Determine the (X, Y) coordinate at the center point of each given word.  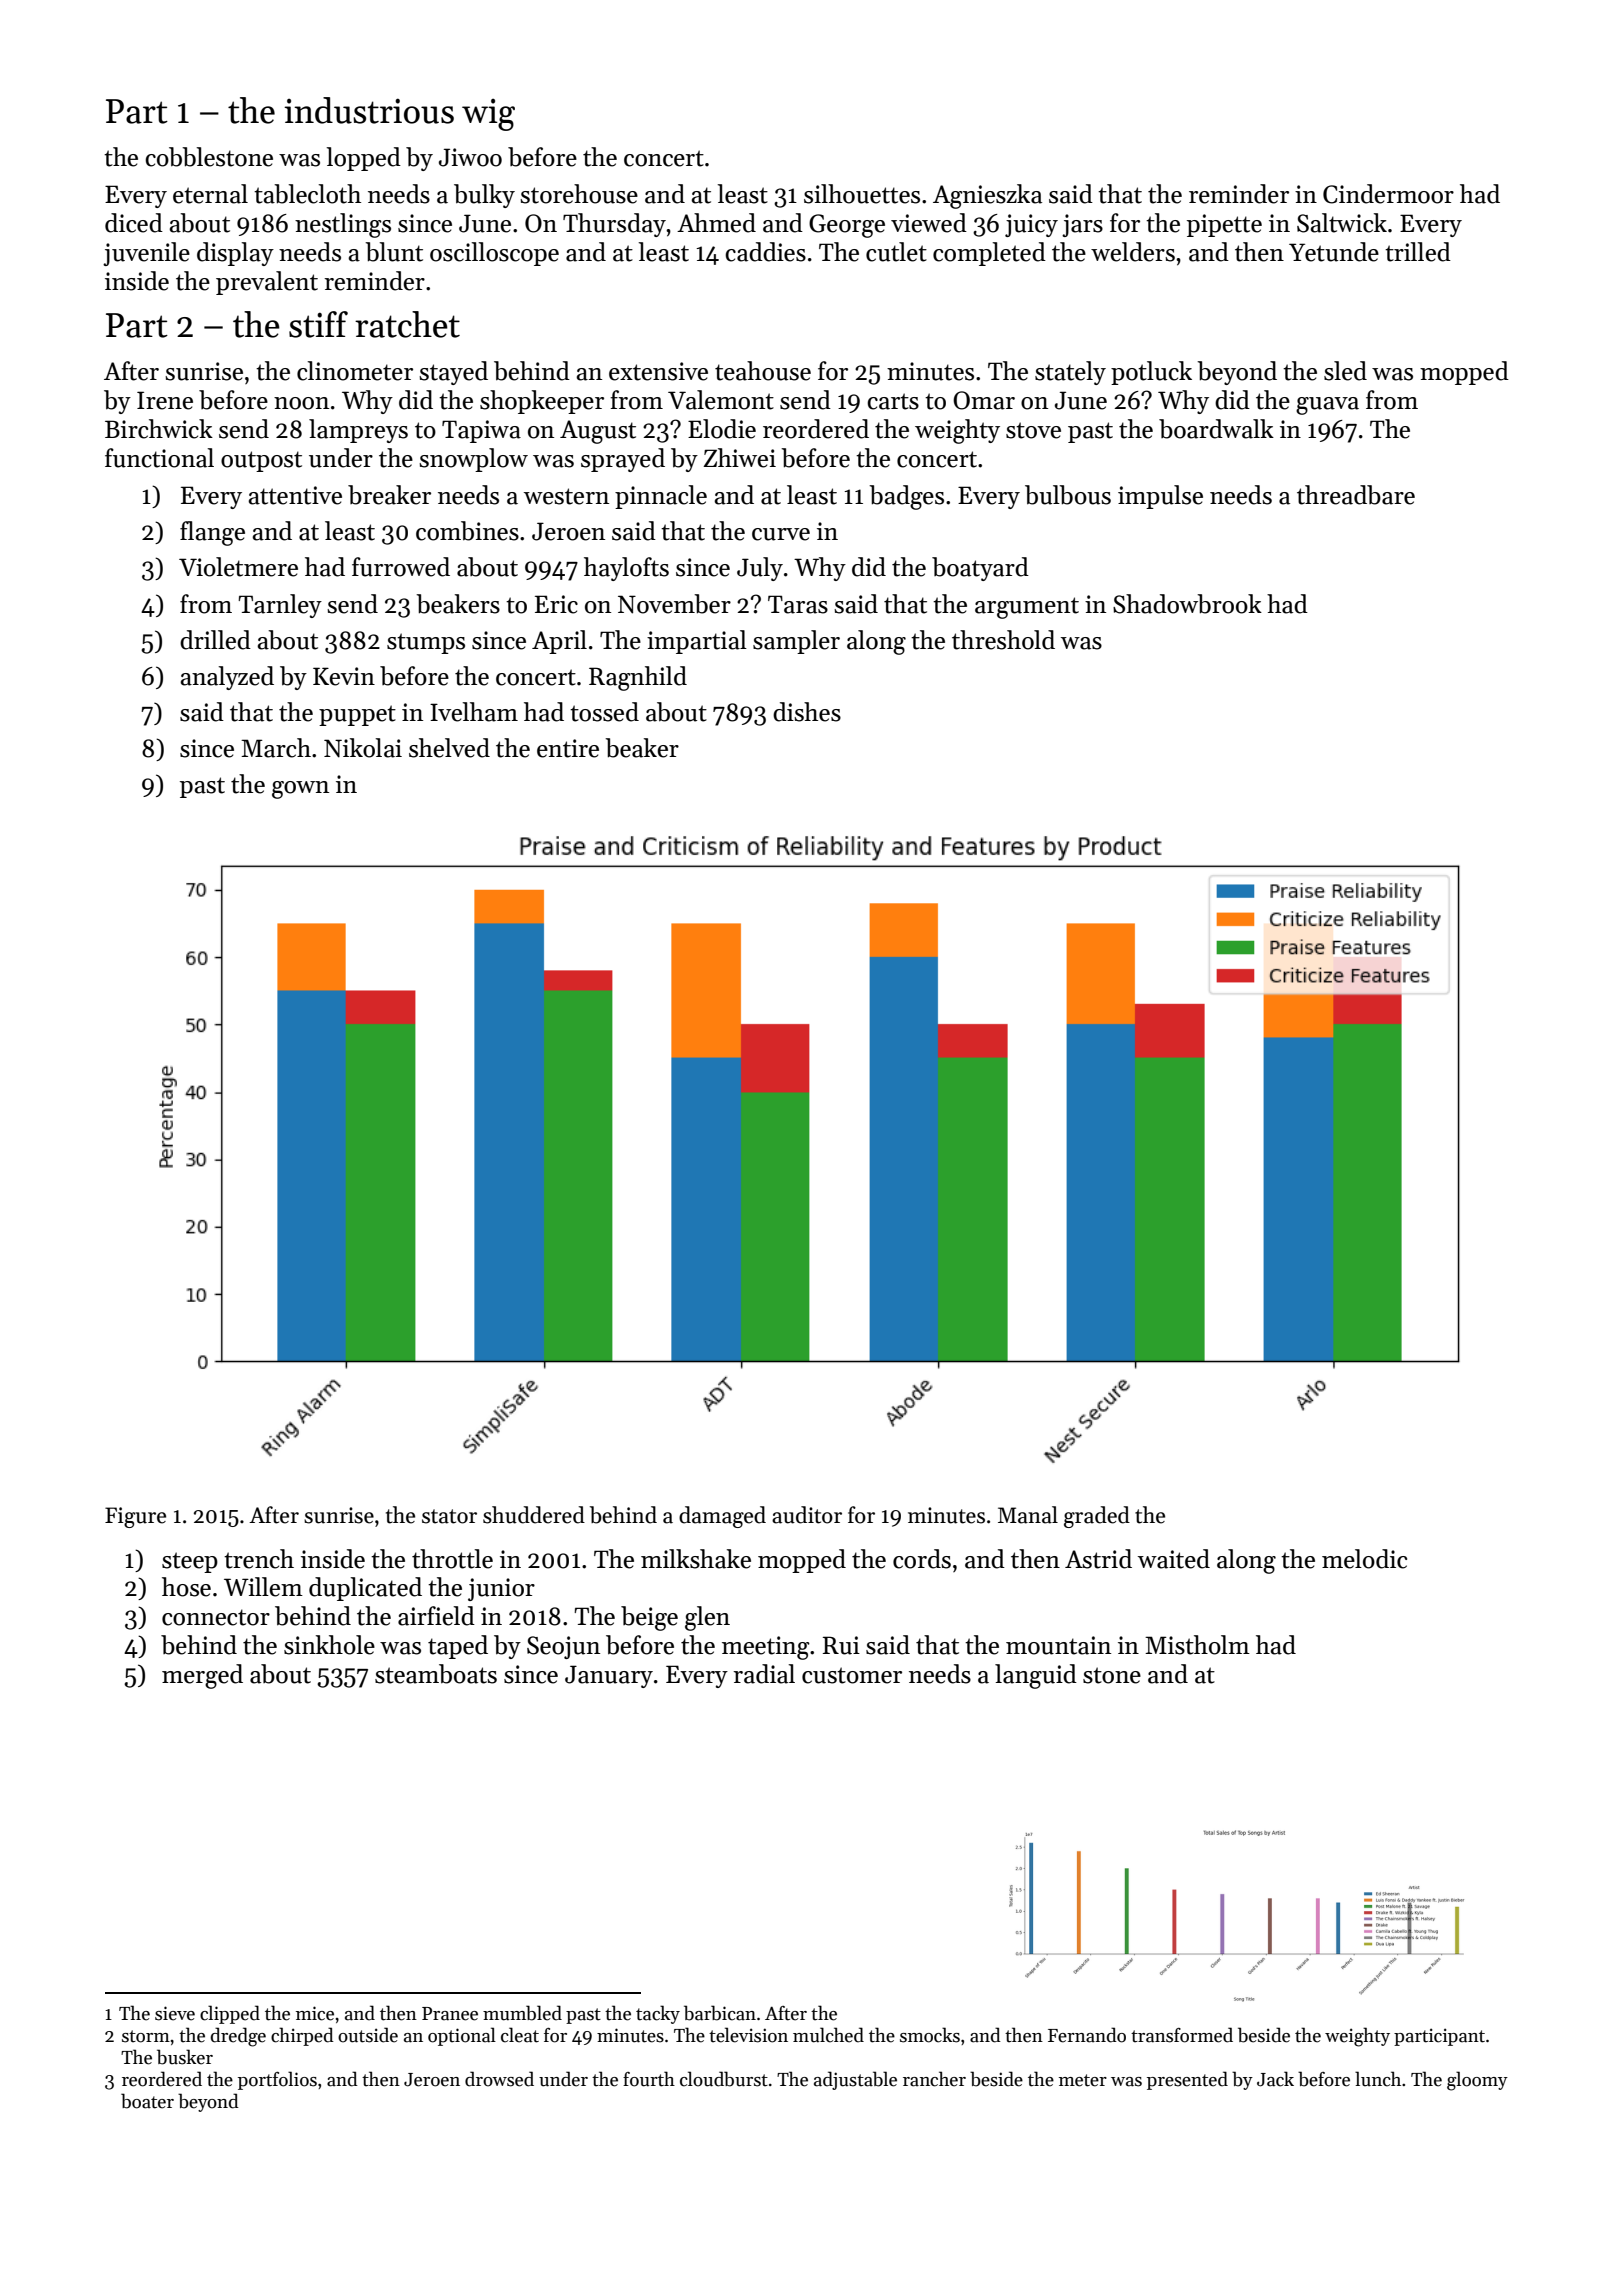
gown (300, 790)
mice (315, 2013)
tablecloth (307, 194)
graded (1097, 1517)
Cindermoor (1388, 194)
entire (568, 748)
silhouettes (862, 194)
